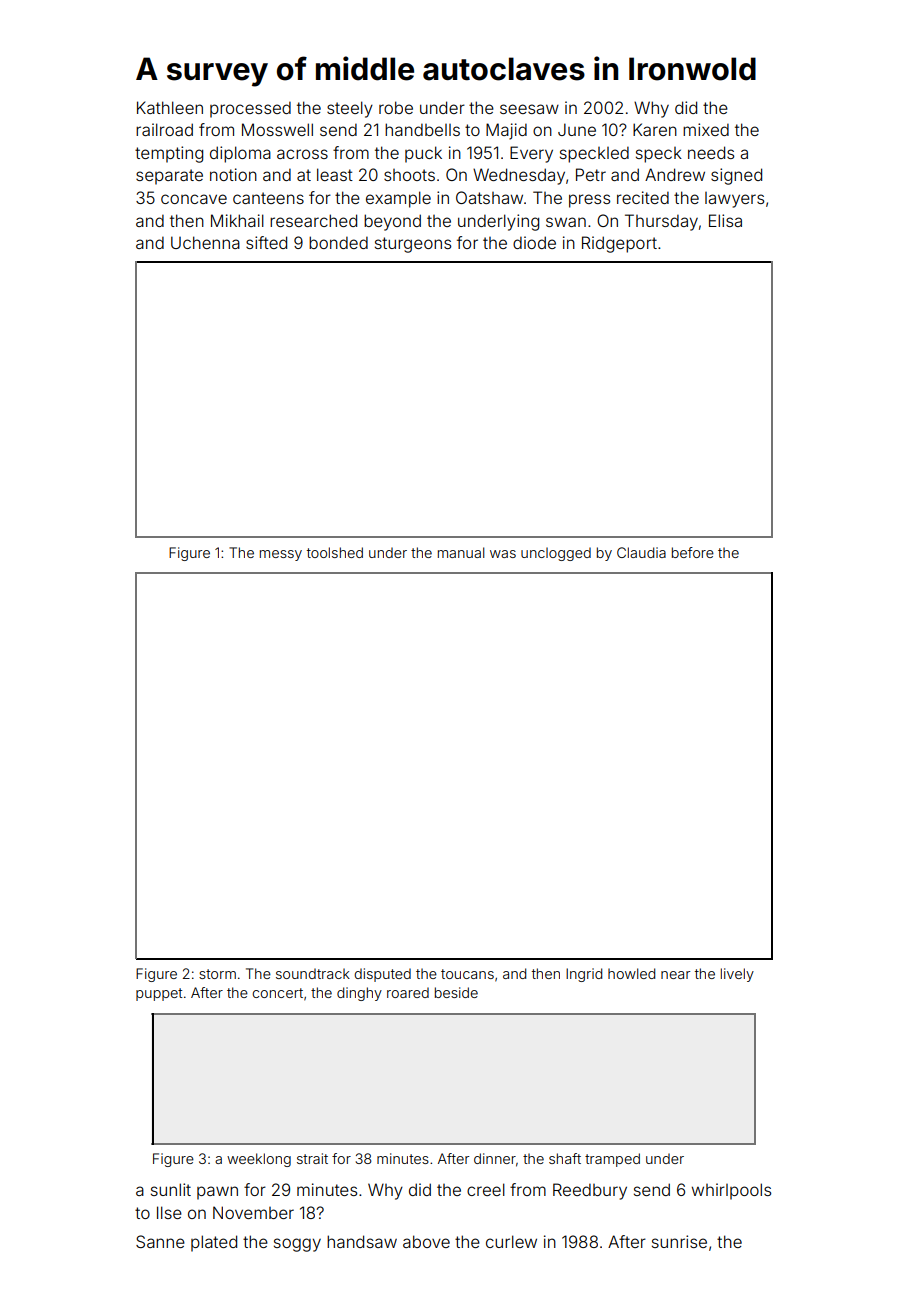  Describe the element at coordinates (693, 552) in the screenshot. I see `before` at that location.
